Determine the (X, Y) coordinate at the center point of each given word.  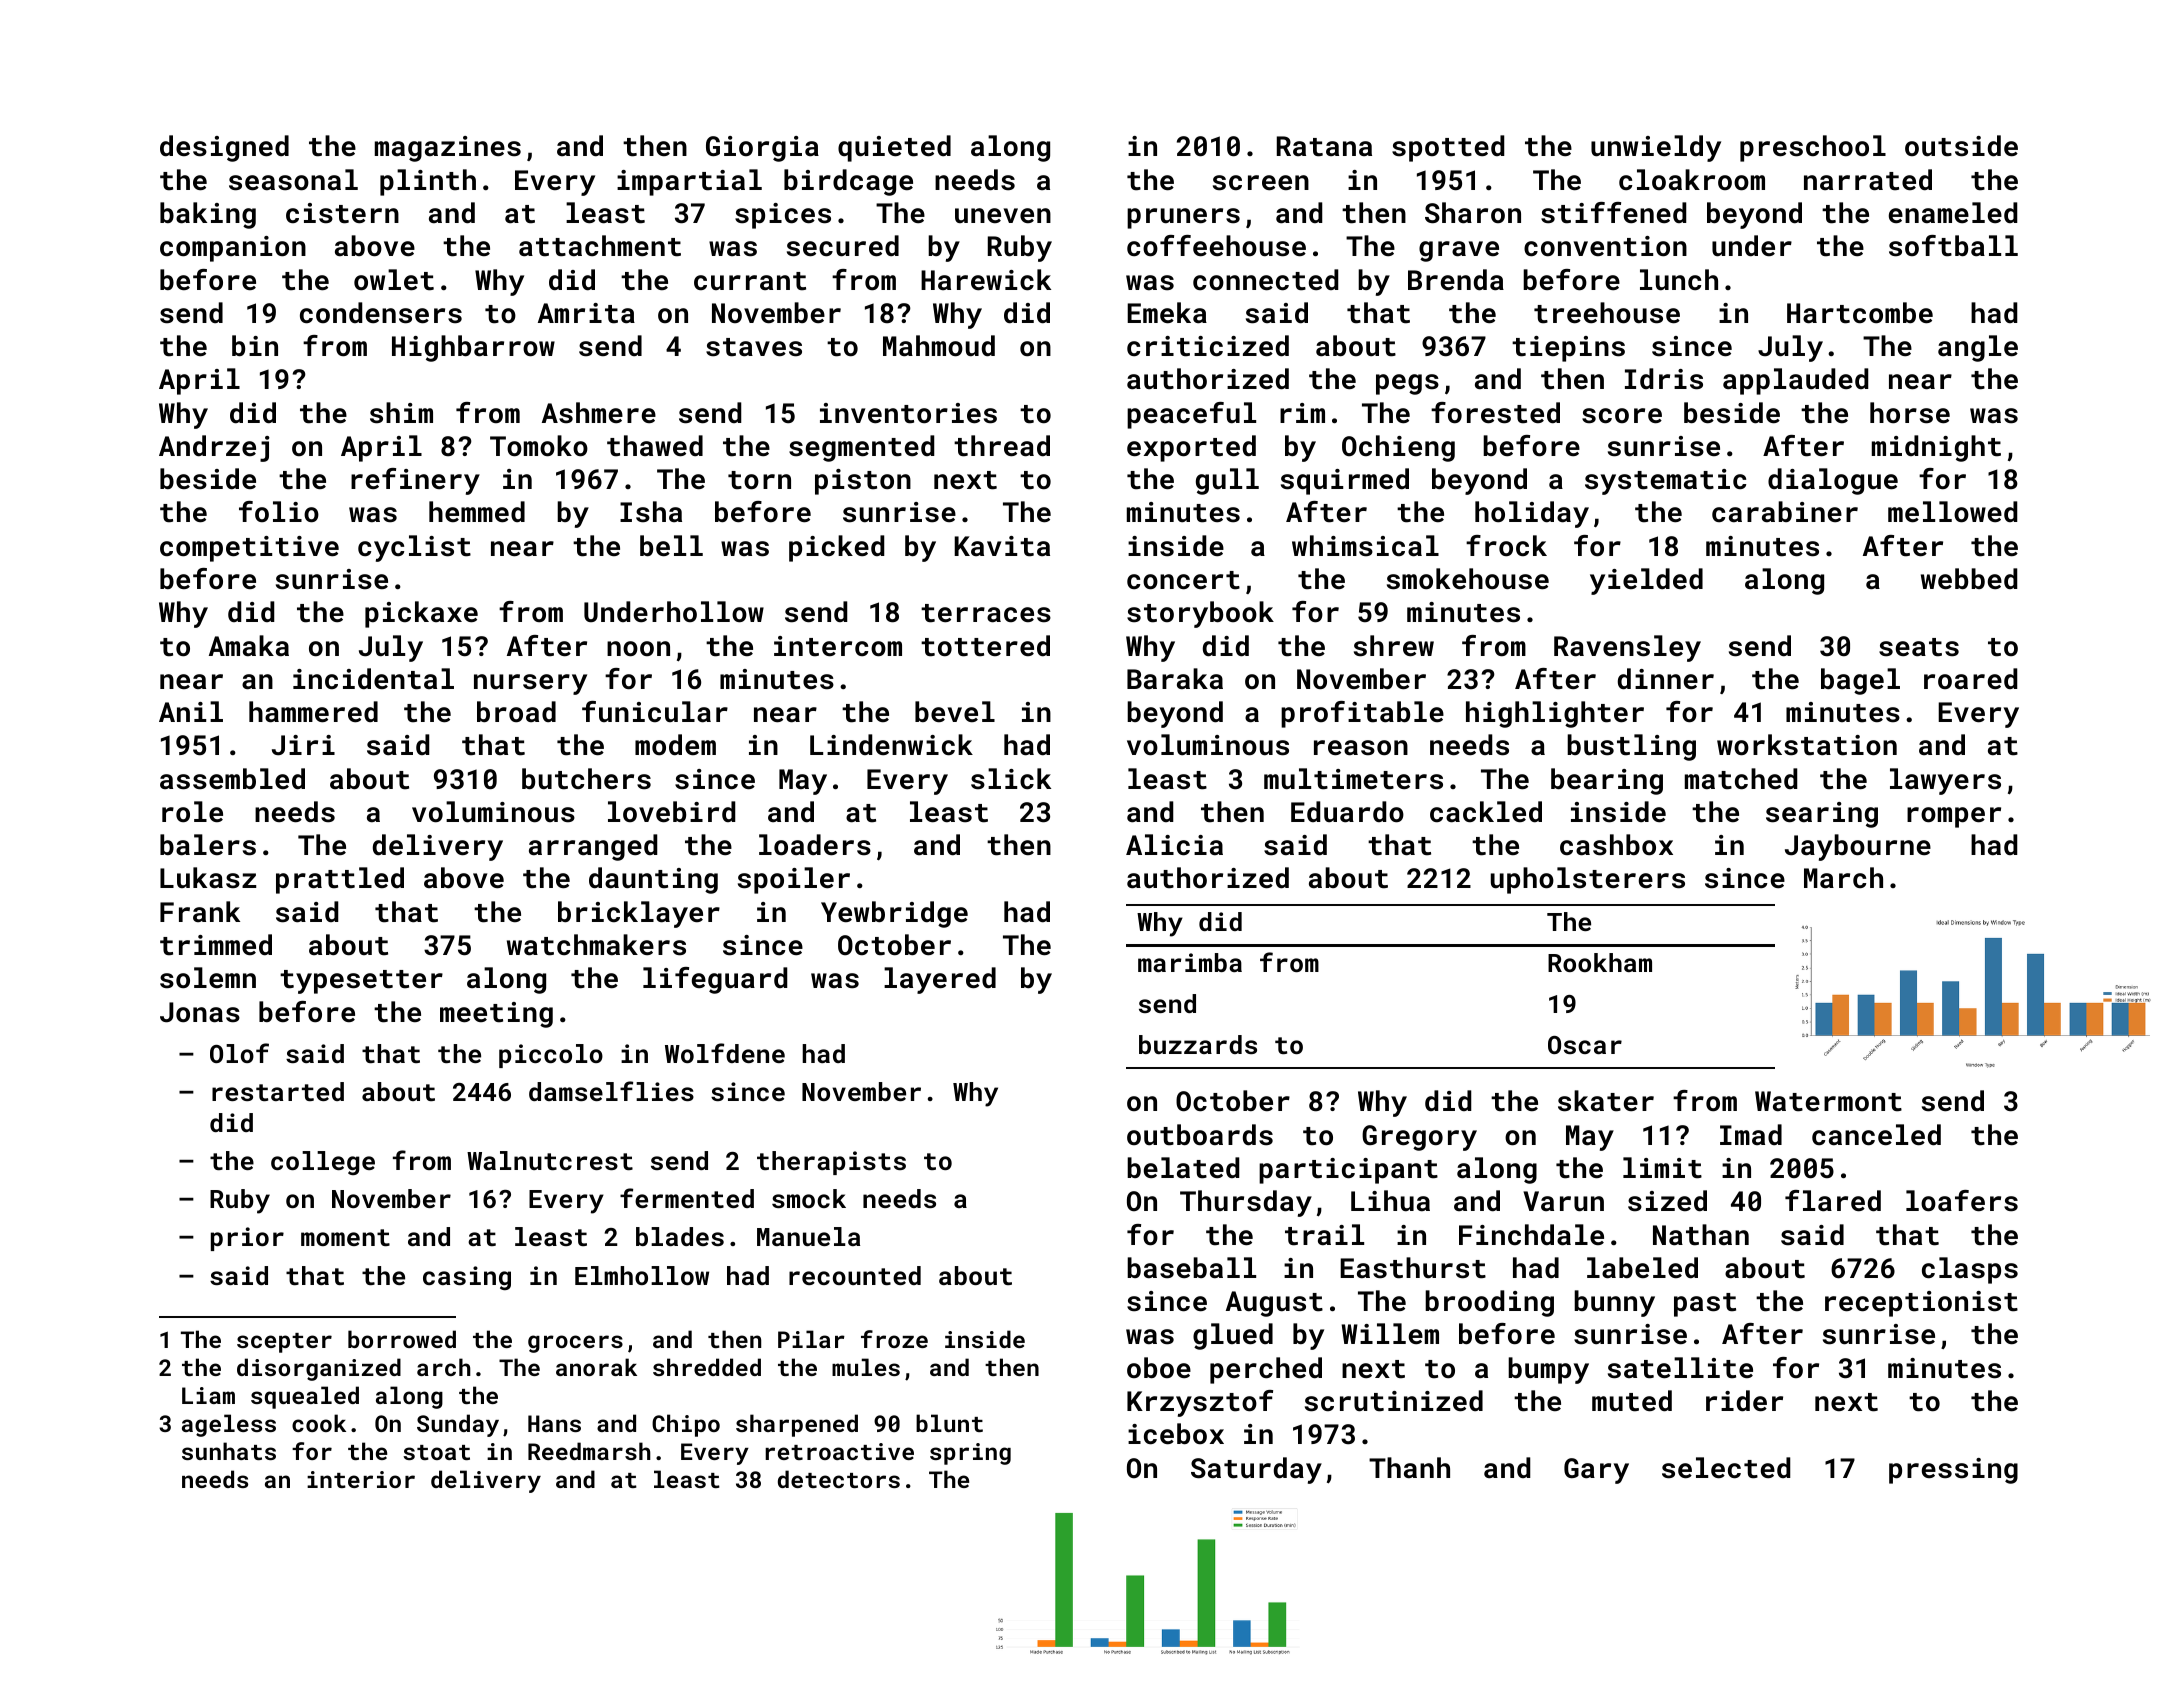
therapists (831, 1163)
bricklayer (639, 914)
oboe (1159, 1367)
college (323, 1163)
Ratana (1324, 146)
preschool (1813, 148)
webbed (1969, 579)
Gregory (1419, 1138)
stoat (436, 1452)
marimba (1190, 962)
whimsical (1365, 546)
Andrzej (214, 448)
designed (224, 148)
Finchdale (1531, 1235)
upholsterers (1588, 880)
